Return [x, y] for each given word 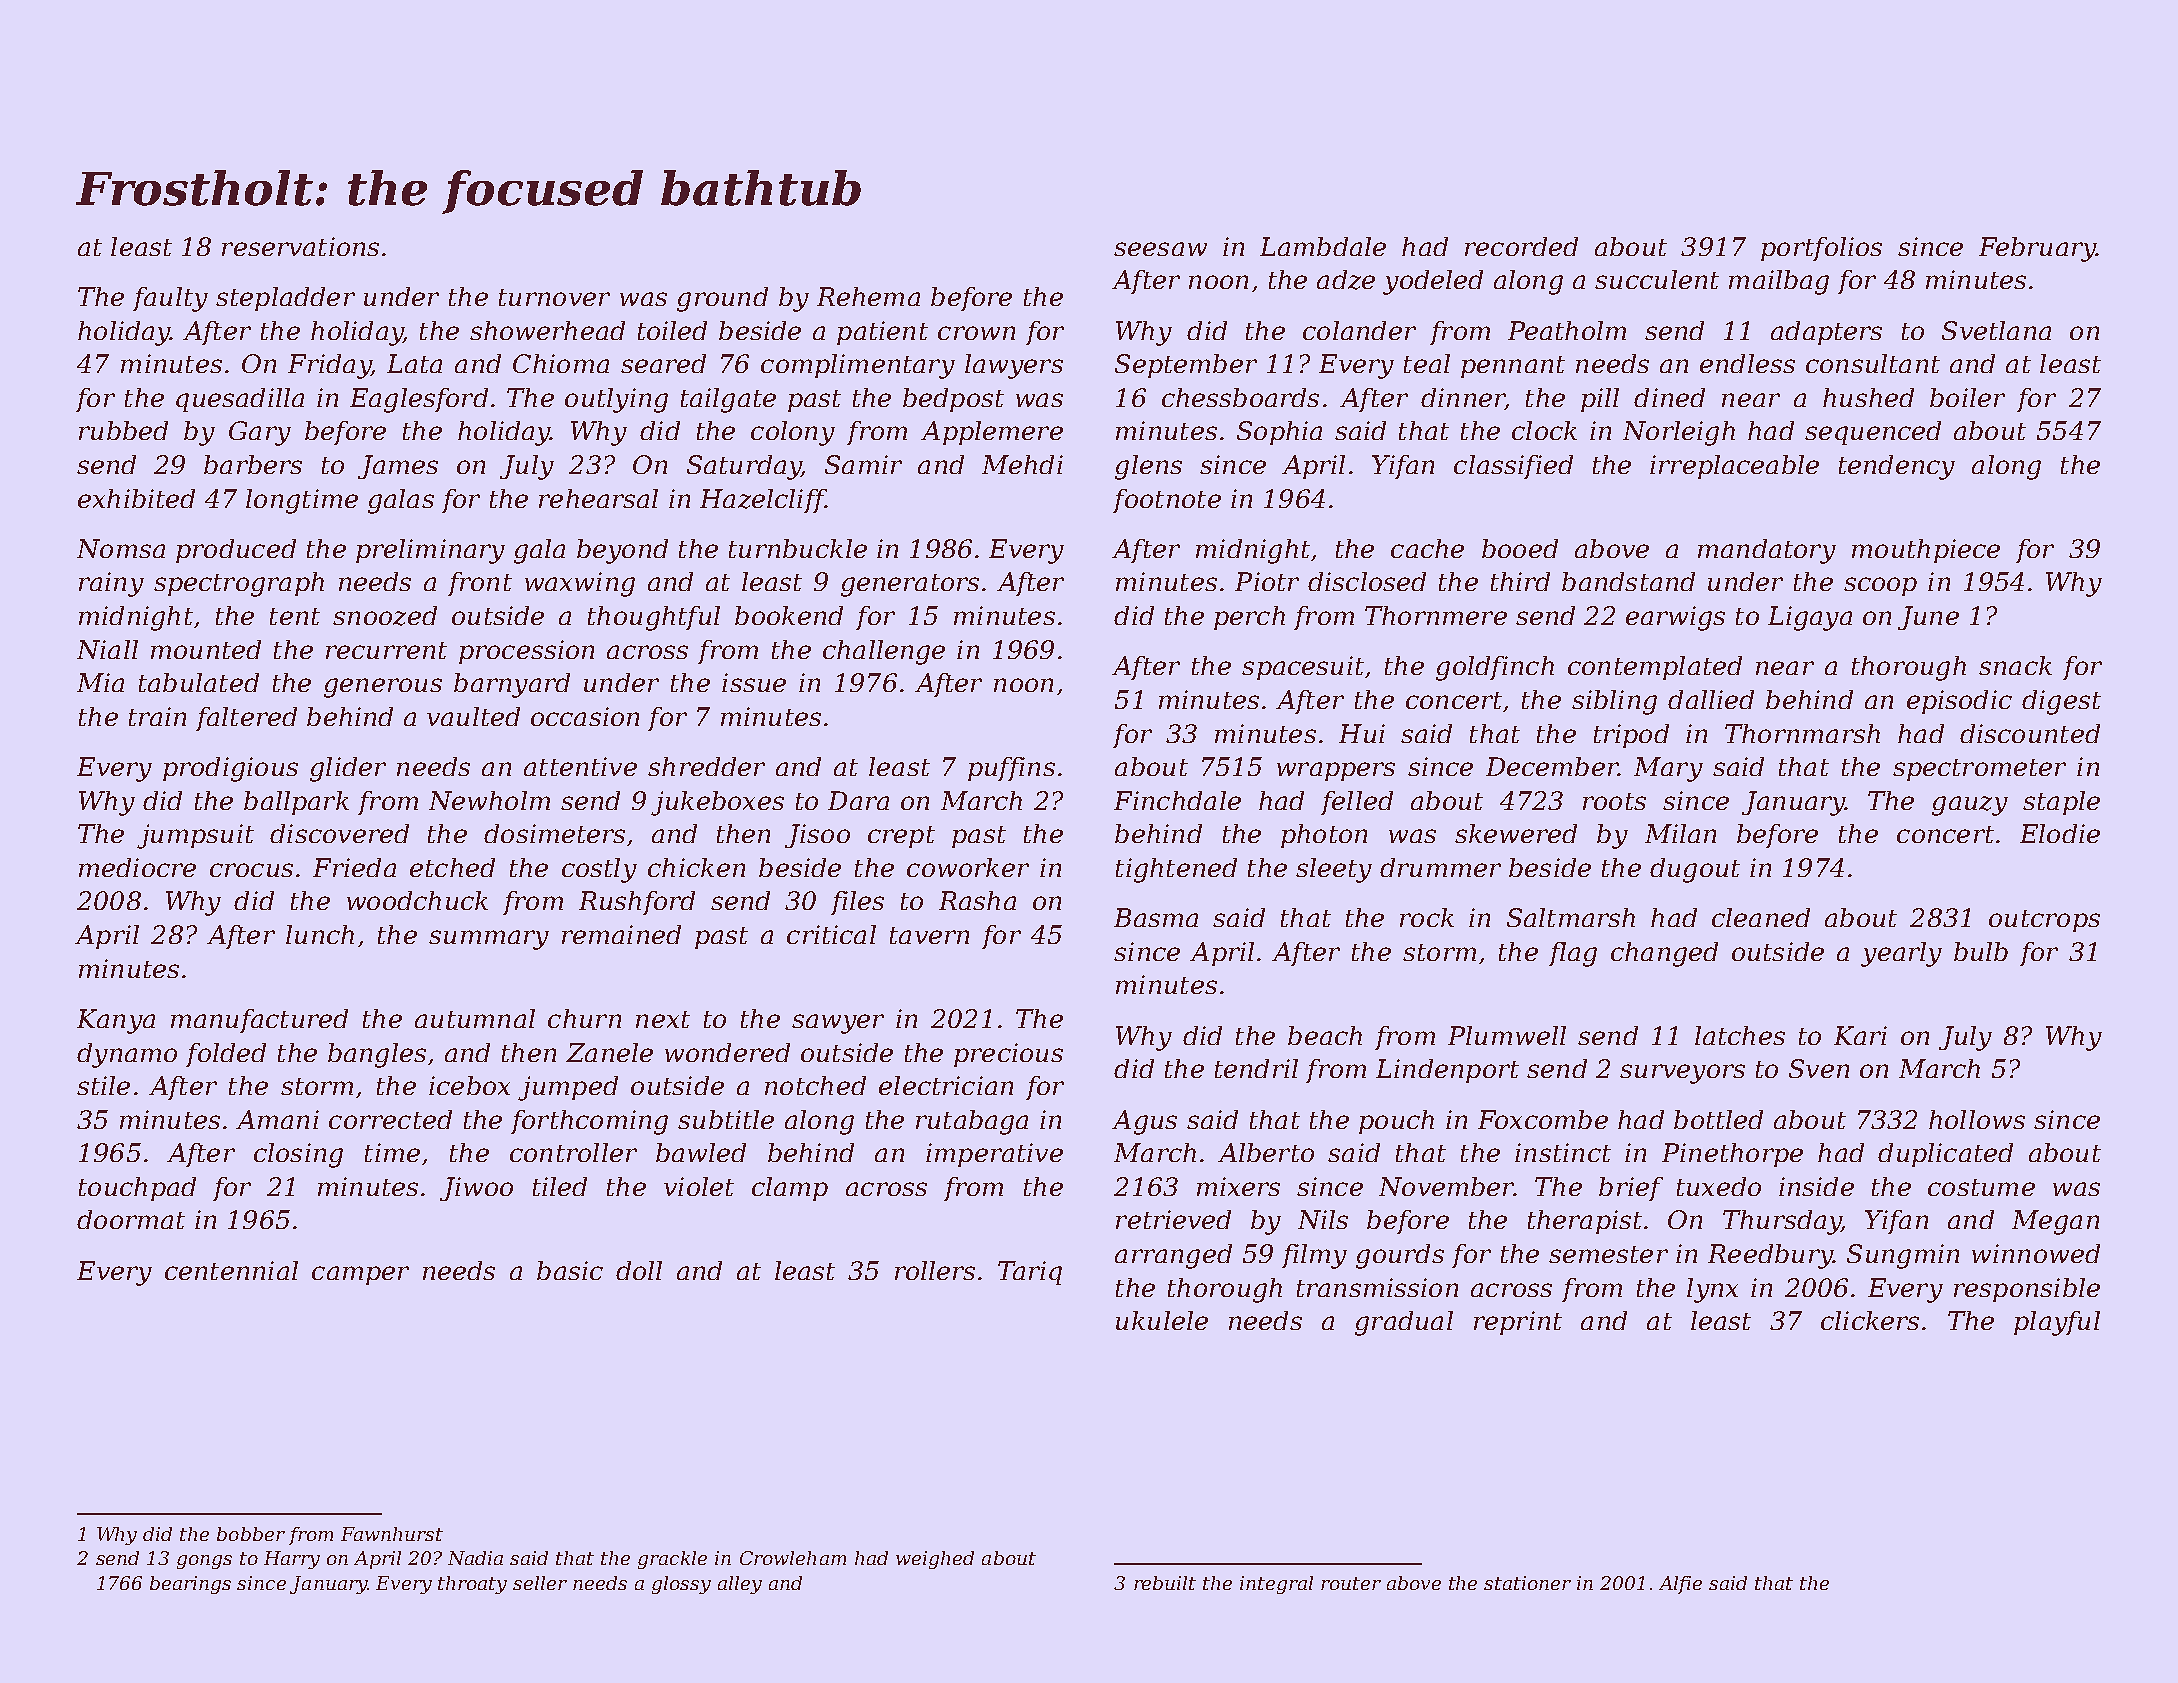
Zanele [609, 1052]
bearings [190, 1585]
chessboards [1240, 397]
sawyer [838, 1024]
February [2037, 249]
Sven [1819, 1068]
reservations [300, 246]
